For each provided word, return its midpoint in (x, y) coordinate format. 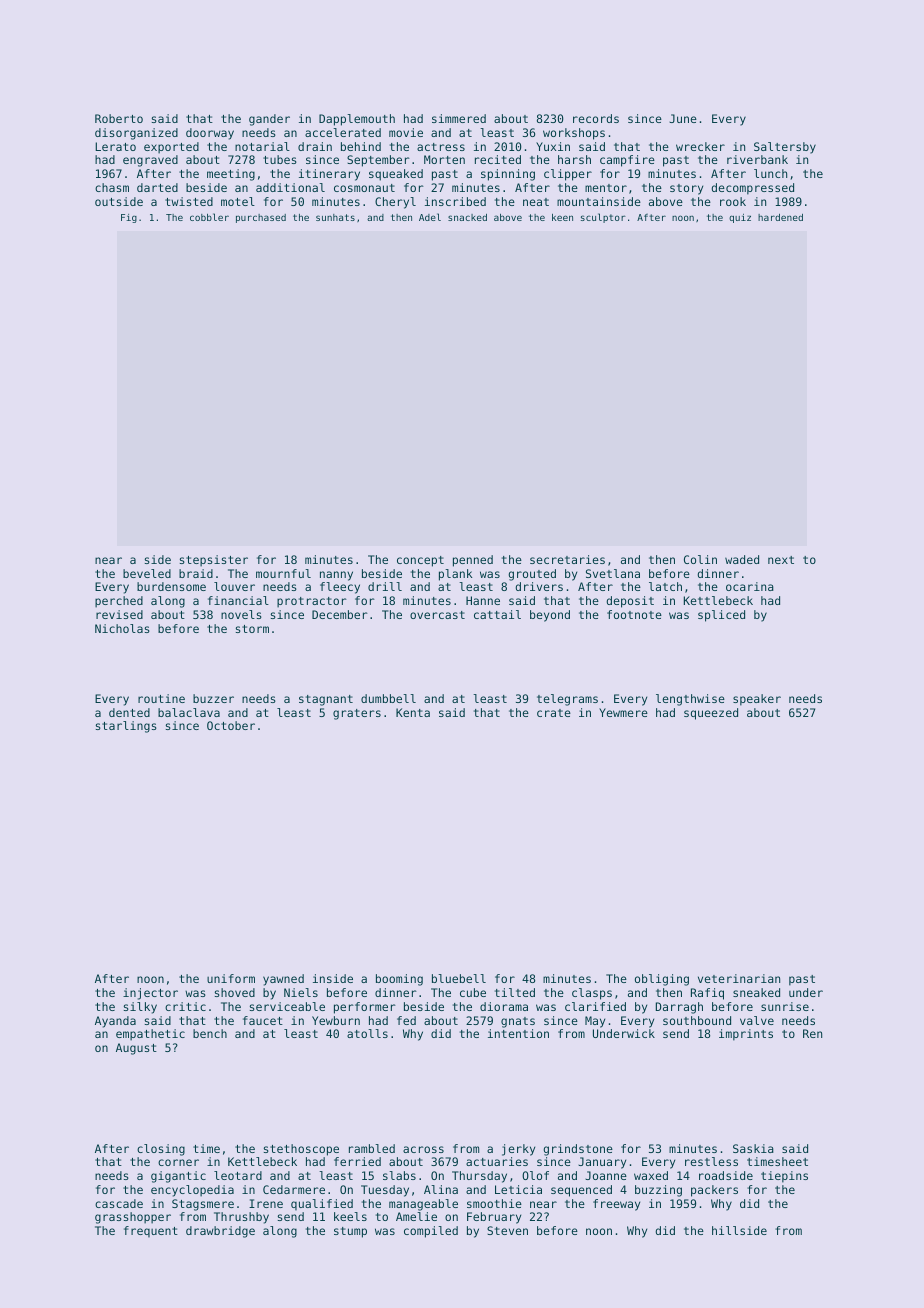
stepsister (214, 561)
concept (420, 561)
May (595, 1022)
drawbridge (220, 1232)
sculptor (603, 218)
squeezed (711, 714)
